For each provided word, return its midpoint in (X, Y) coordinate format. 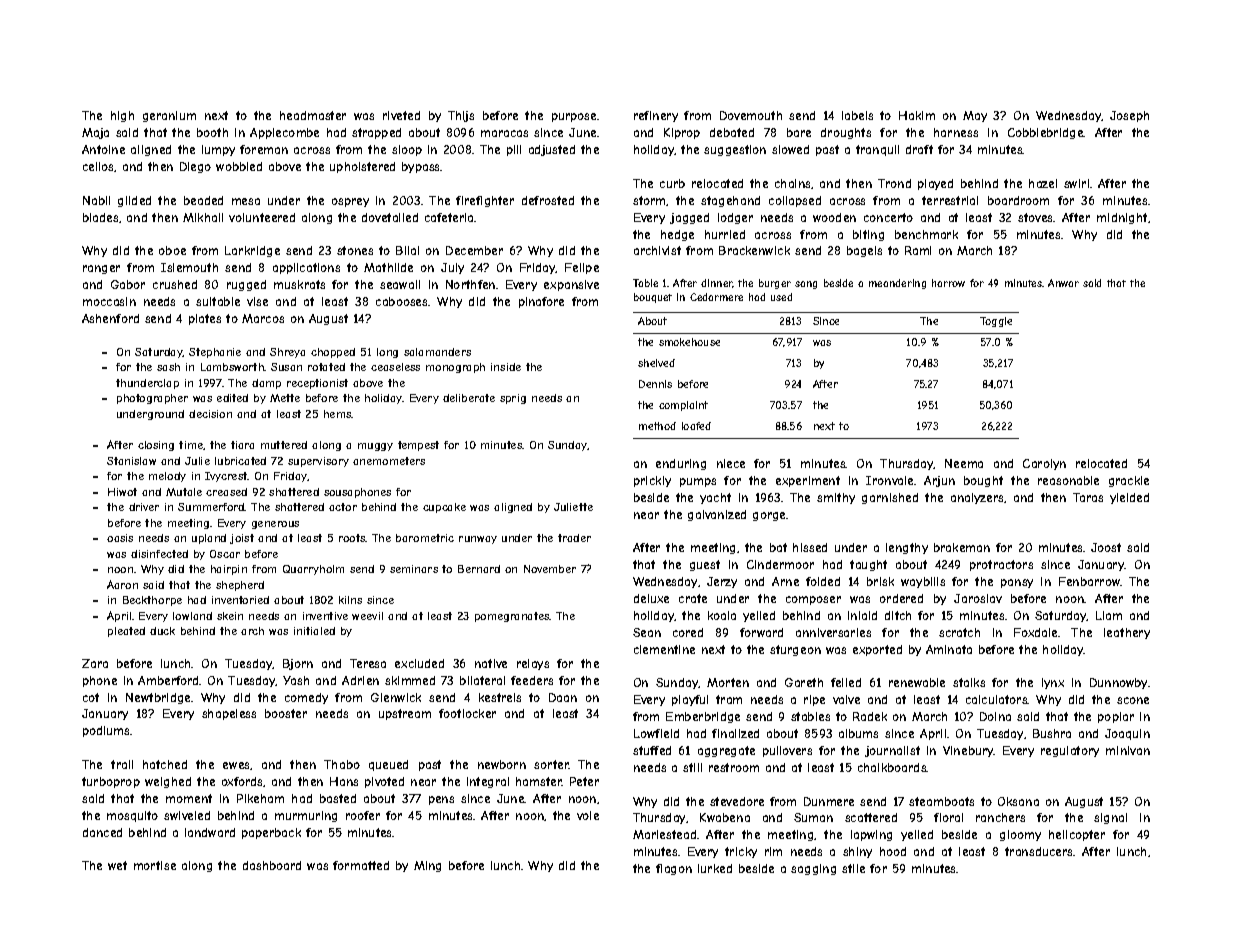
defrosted (548, 200)
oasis (120, 538)
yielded (1129, 498)
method (657, 426)
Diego (195, 167)
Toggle (996, 322)
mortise (155, 865)
